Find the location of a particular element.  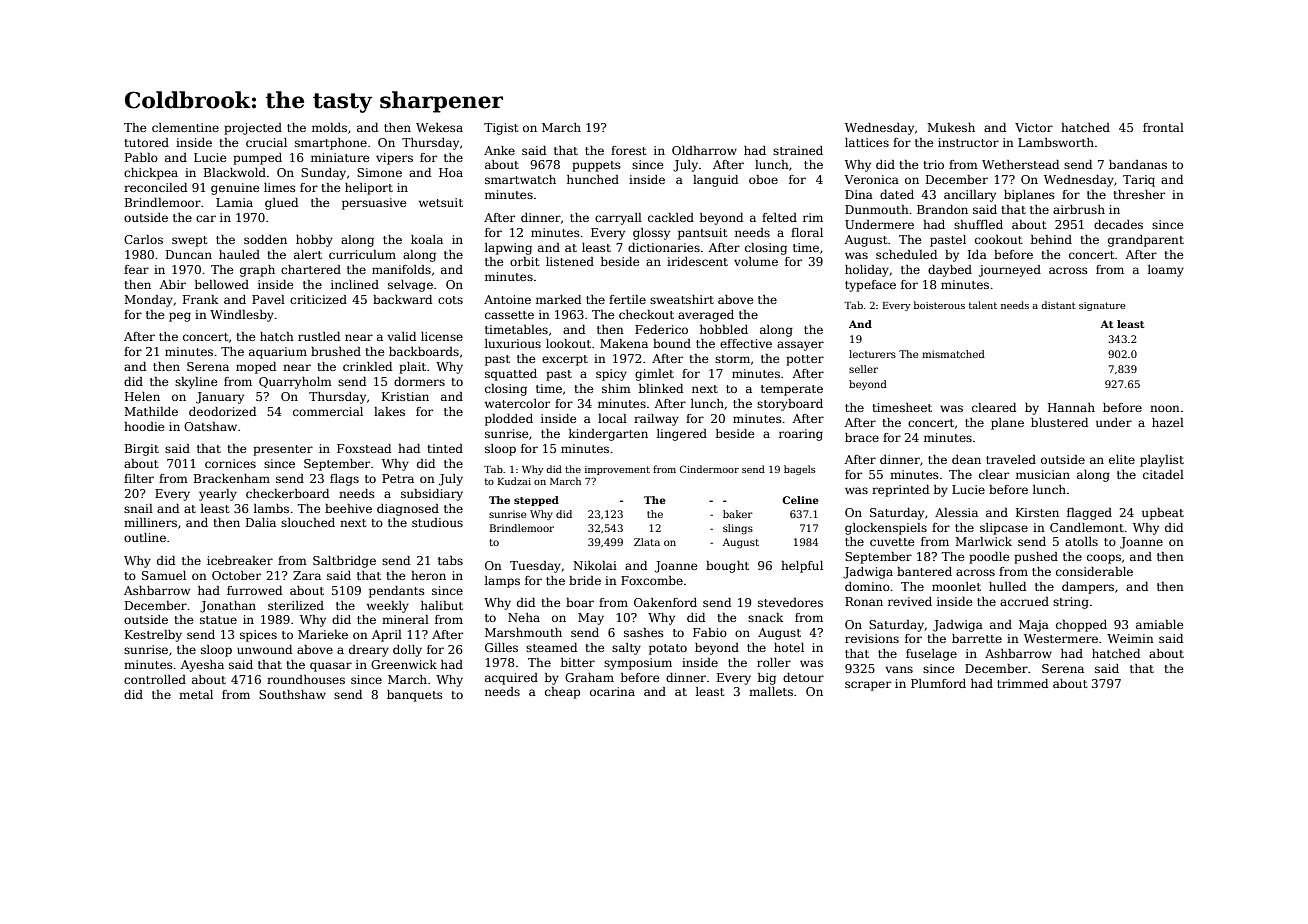

quasar is located at coordinates (331, 667).
